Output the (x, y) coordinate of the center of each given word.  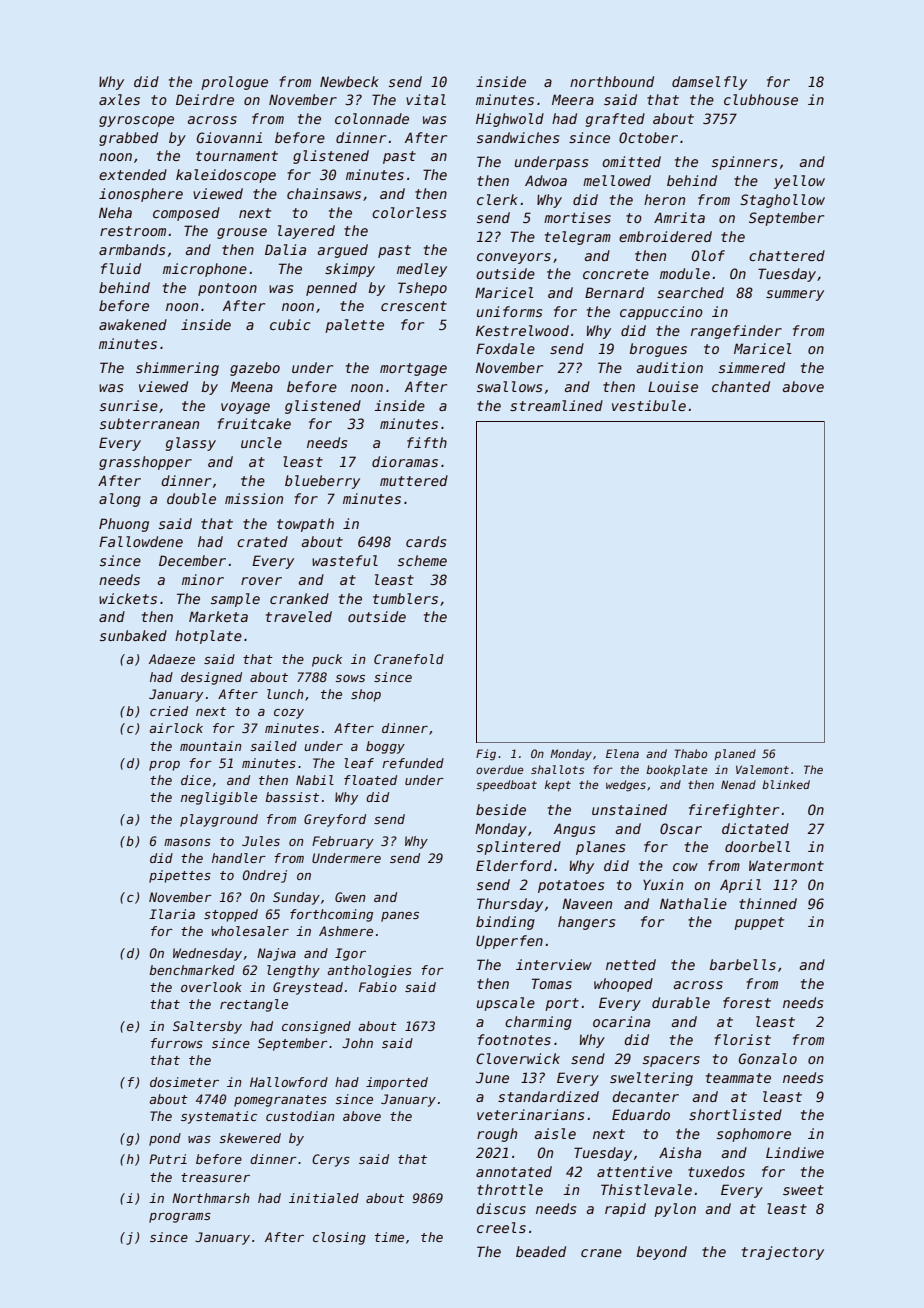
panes (400, 917)
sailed (273, 746)
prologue (234, 83)
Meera (573, 99)
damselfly (709, 83)
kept (558, 786)
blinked (786, 784)
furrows (177, 1043)
